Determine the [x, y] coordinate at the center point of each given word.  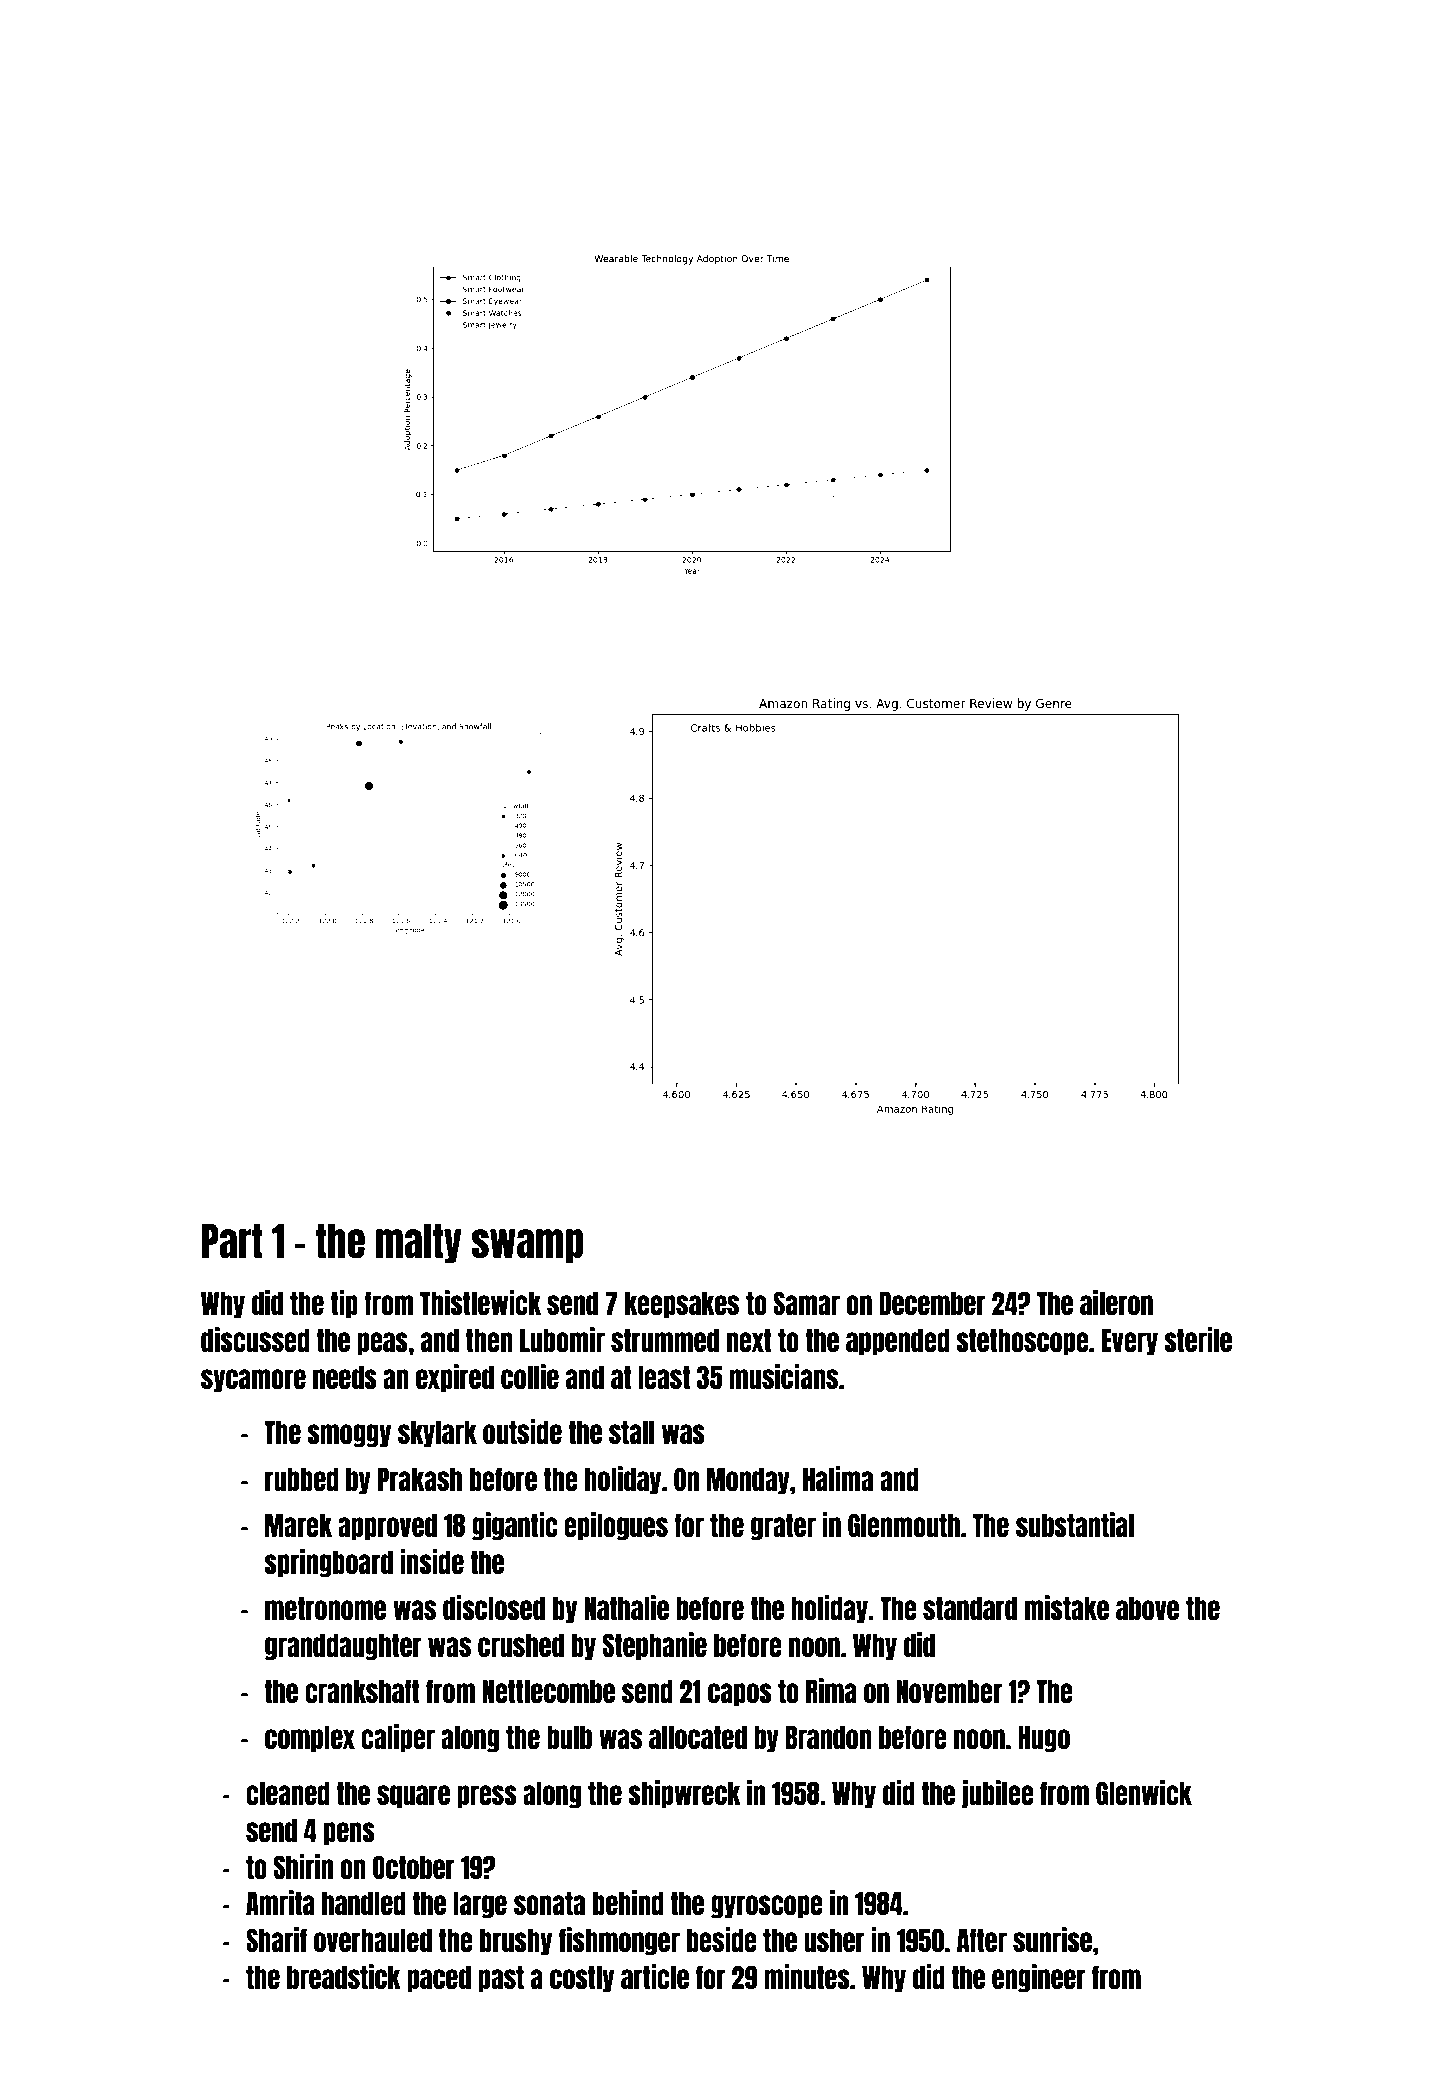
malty [419, 1243]
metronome [325, 1608]
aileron [1116, 1302]
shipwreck [684, 1794]
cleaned [288, 1793]
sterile [1198, 1339]
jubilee [997, 1794]
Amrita [280, 1902]
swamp [527, 1246]
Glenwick [1144, 1792]
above [1147, 1608]
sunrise [1052, 1939]
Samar [806, 1303]
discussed [255, 1339]
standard [970, 1608]
